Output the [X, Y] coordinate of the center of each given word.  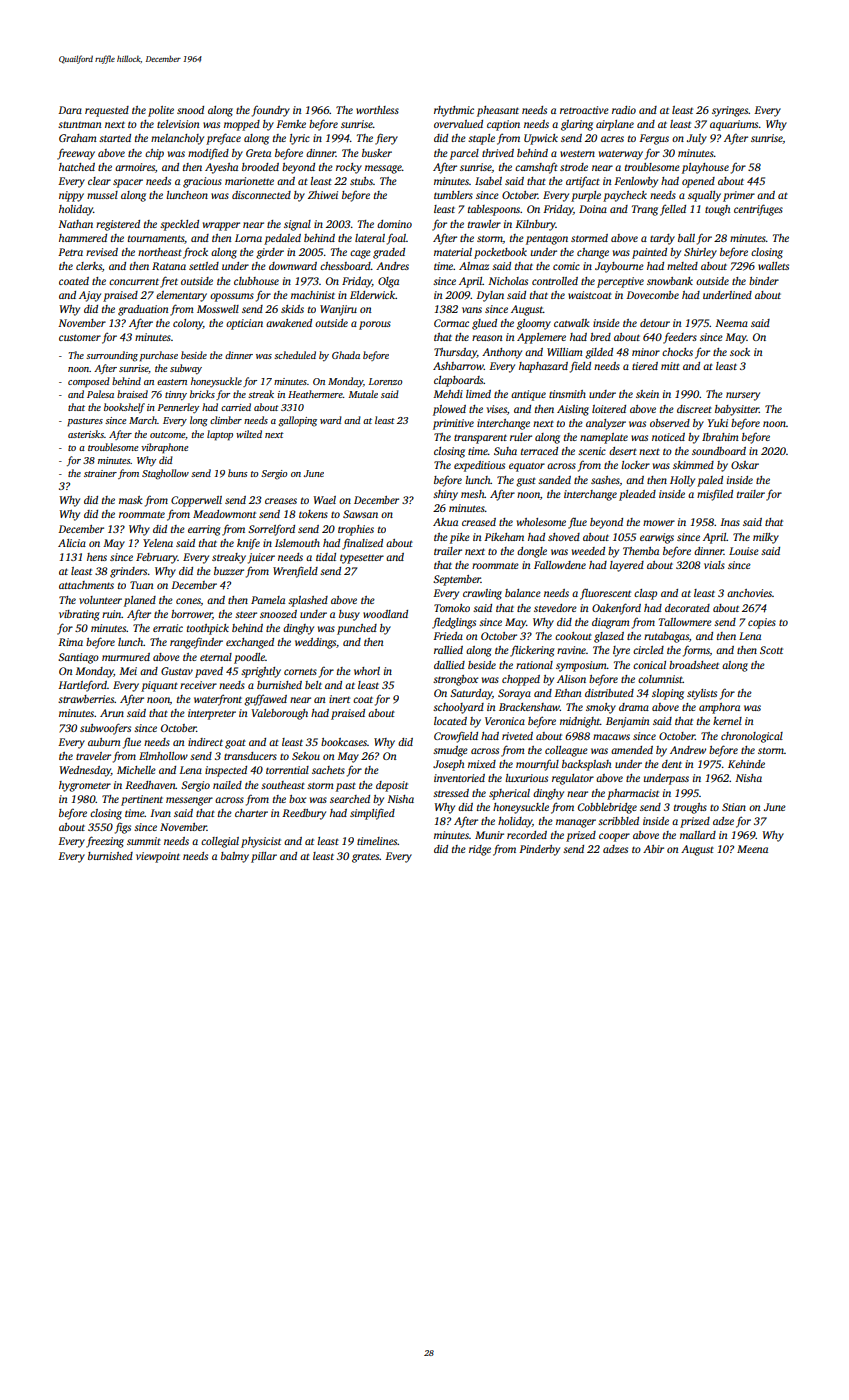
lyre [621, 651]
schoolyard [458, 708]
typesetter [362, 559]
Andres [392, 266]
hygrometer [85, 786]
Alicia [72, 543]
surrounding [112, 356]
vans [472, 310]
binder [764, 281]
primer [739, 196]
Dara [70, 110]
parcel [464, 154]
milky [766, 538]
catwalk [572, 323]
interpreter [212, 714]
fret [169, 282]
